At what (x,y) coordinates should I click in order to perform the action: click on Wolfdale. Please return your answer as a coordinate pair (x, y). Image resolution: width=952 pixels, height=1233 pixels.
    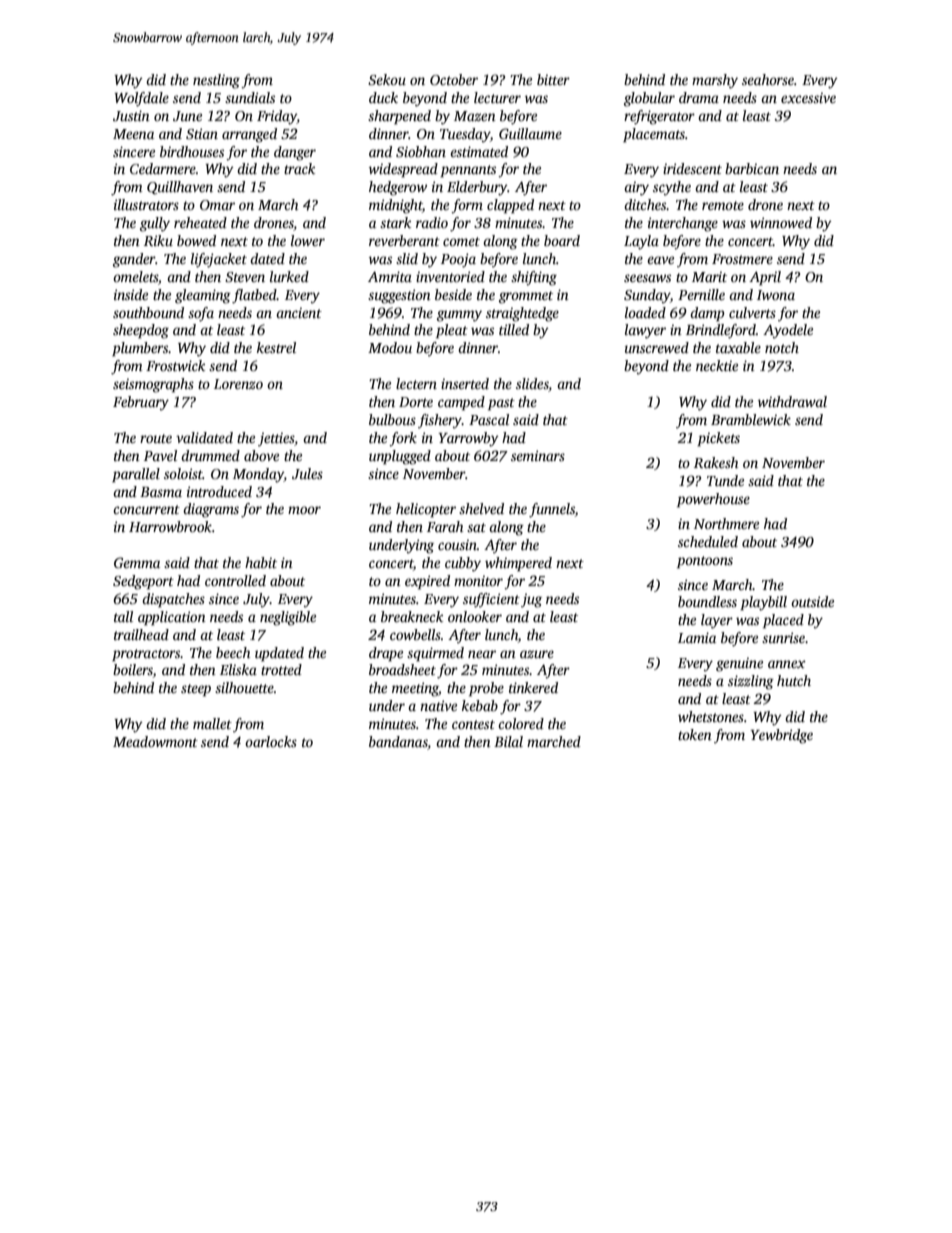
    Looking at the image, I should click on (141, 99).
